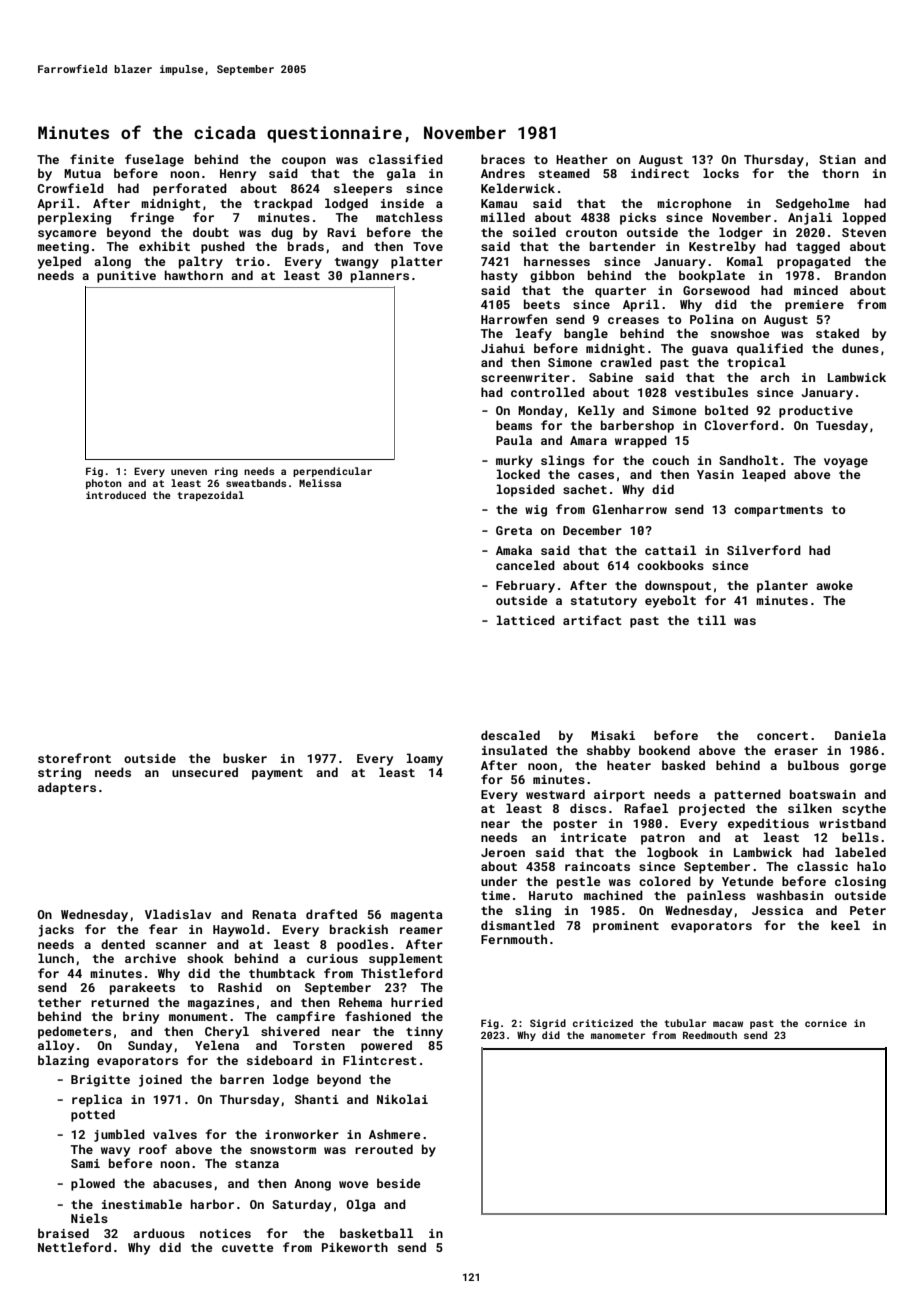 The image size is (924, 1308). Describe the element at coordinates (626, 927) in the page. I see `prominent` at that location.
